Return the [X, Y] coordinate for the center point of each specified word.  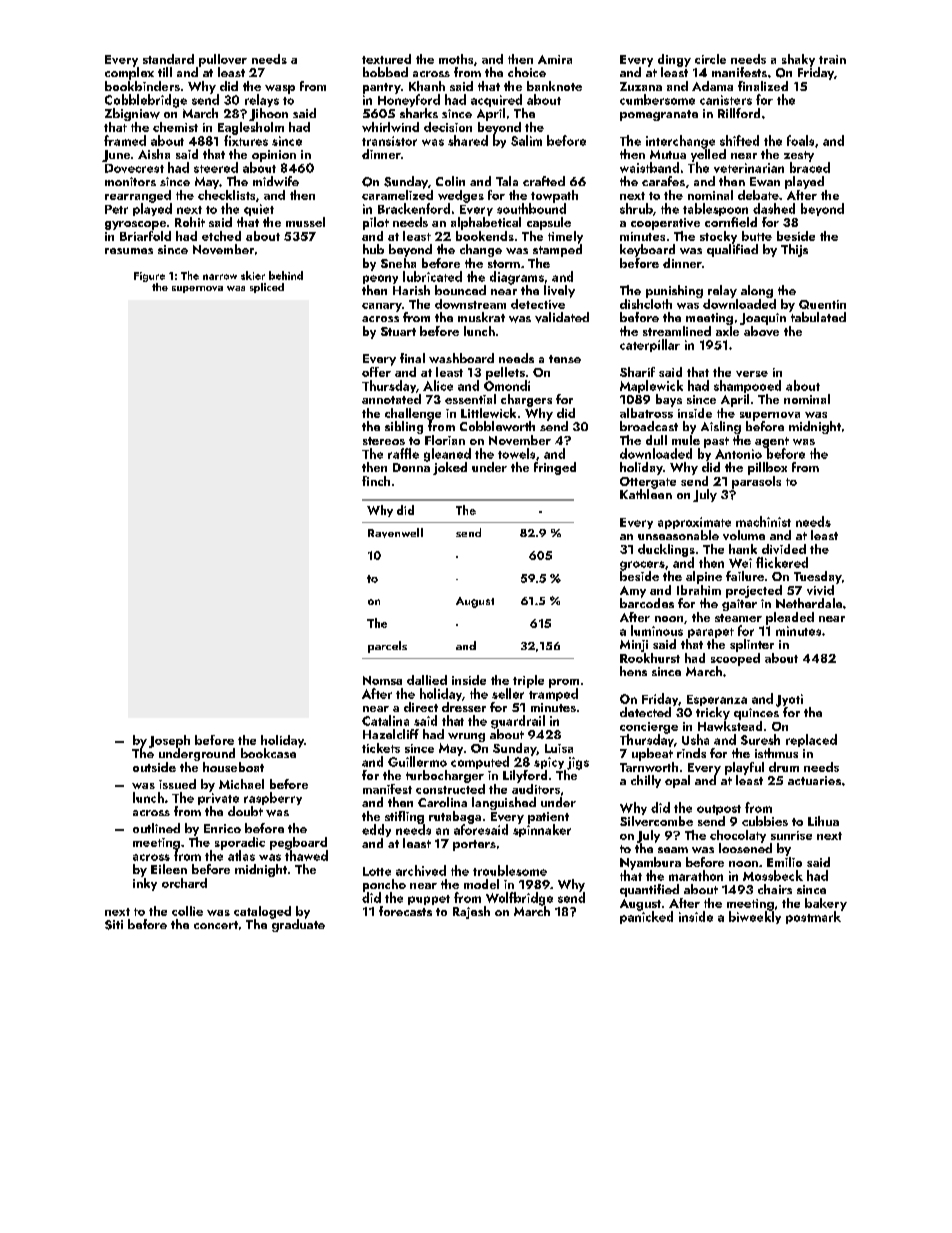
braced [810, 167]
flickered [782, 562]
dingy [674, 60]
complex [129, 73]
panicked [646, 917]
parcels [387, 647]
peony [380, 279]
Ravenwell [395, 533]
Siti [114, 925]
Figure [149, 277]
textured [386, 59]
